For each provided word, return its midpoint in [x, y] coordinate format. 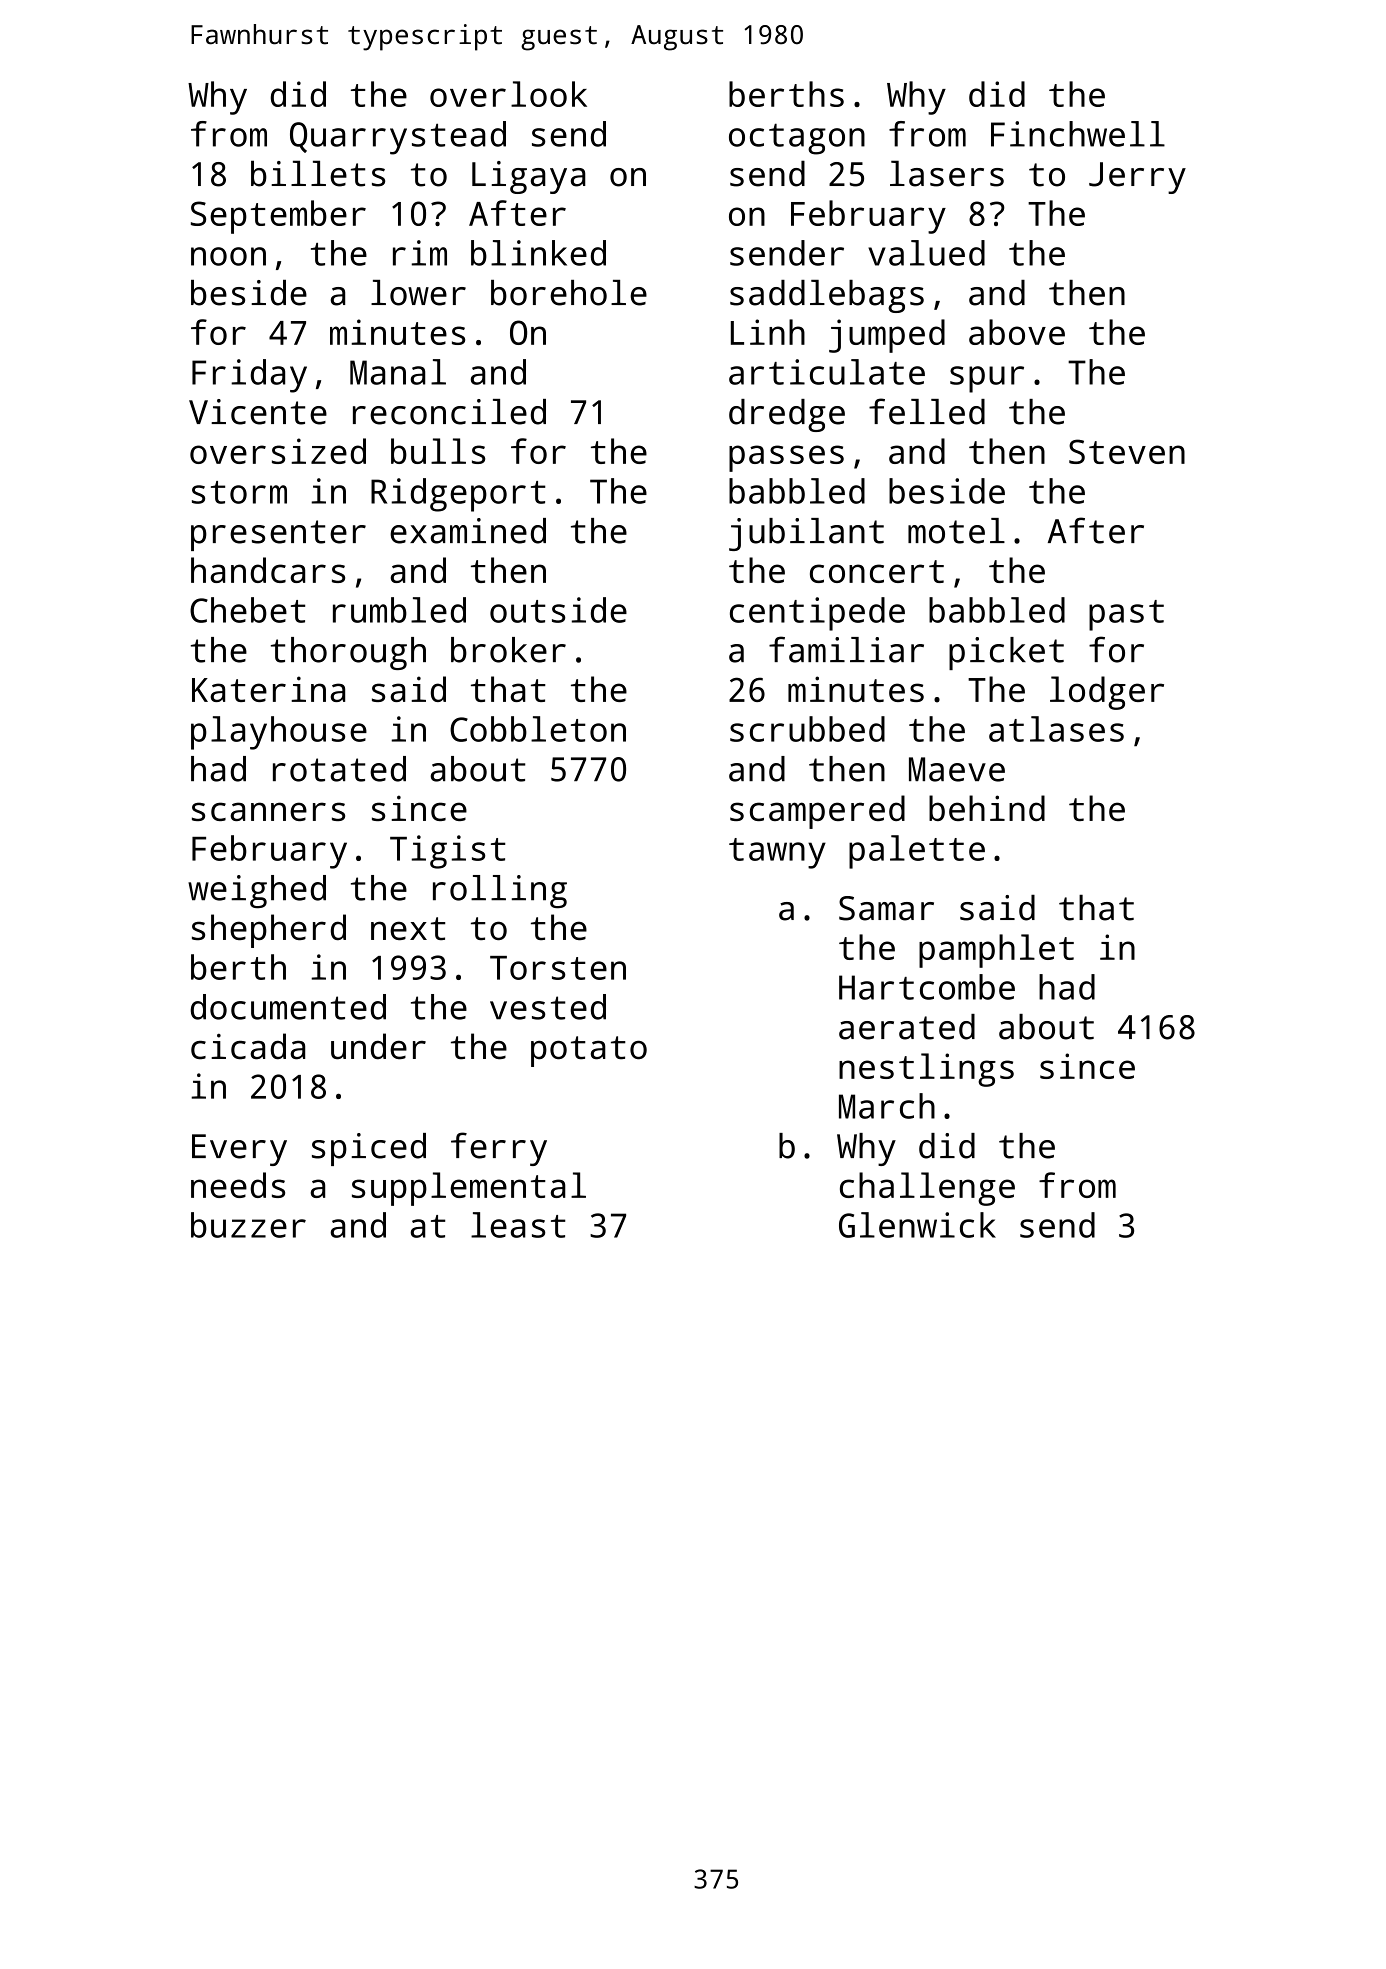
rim [420, 253]
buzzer [248, 1225]
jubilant [806, 534]
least [518, 1225]
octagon [797, 139]
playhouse [279, 733]
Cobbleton [538, 729]
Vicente [258, 412]
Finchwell [1078, 134]
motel [956, 531]
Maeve [957, 769]
